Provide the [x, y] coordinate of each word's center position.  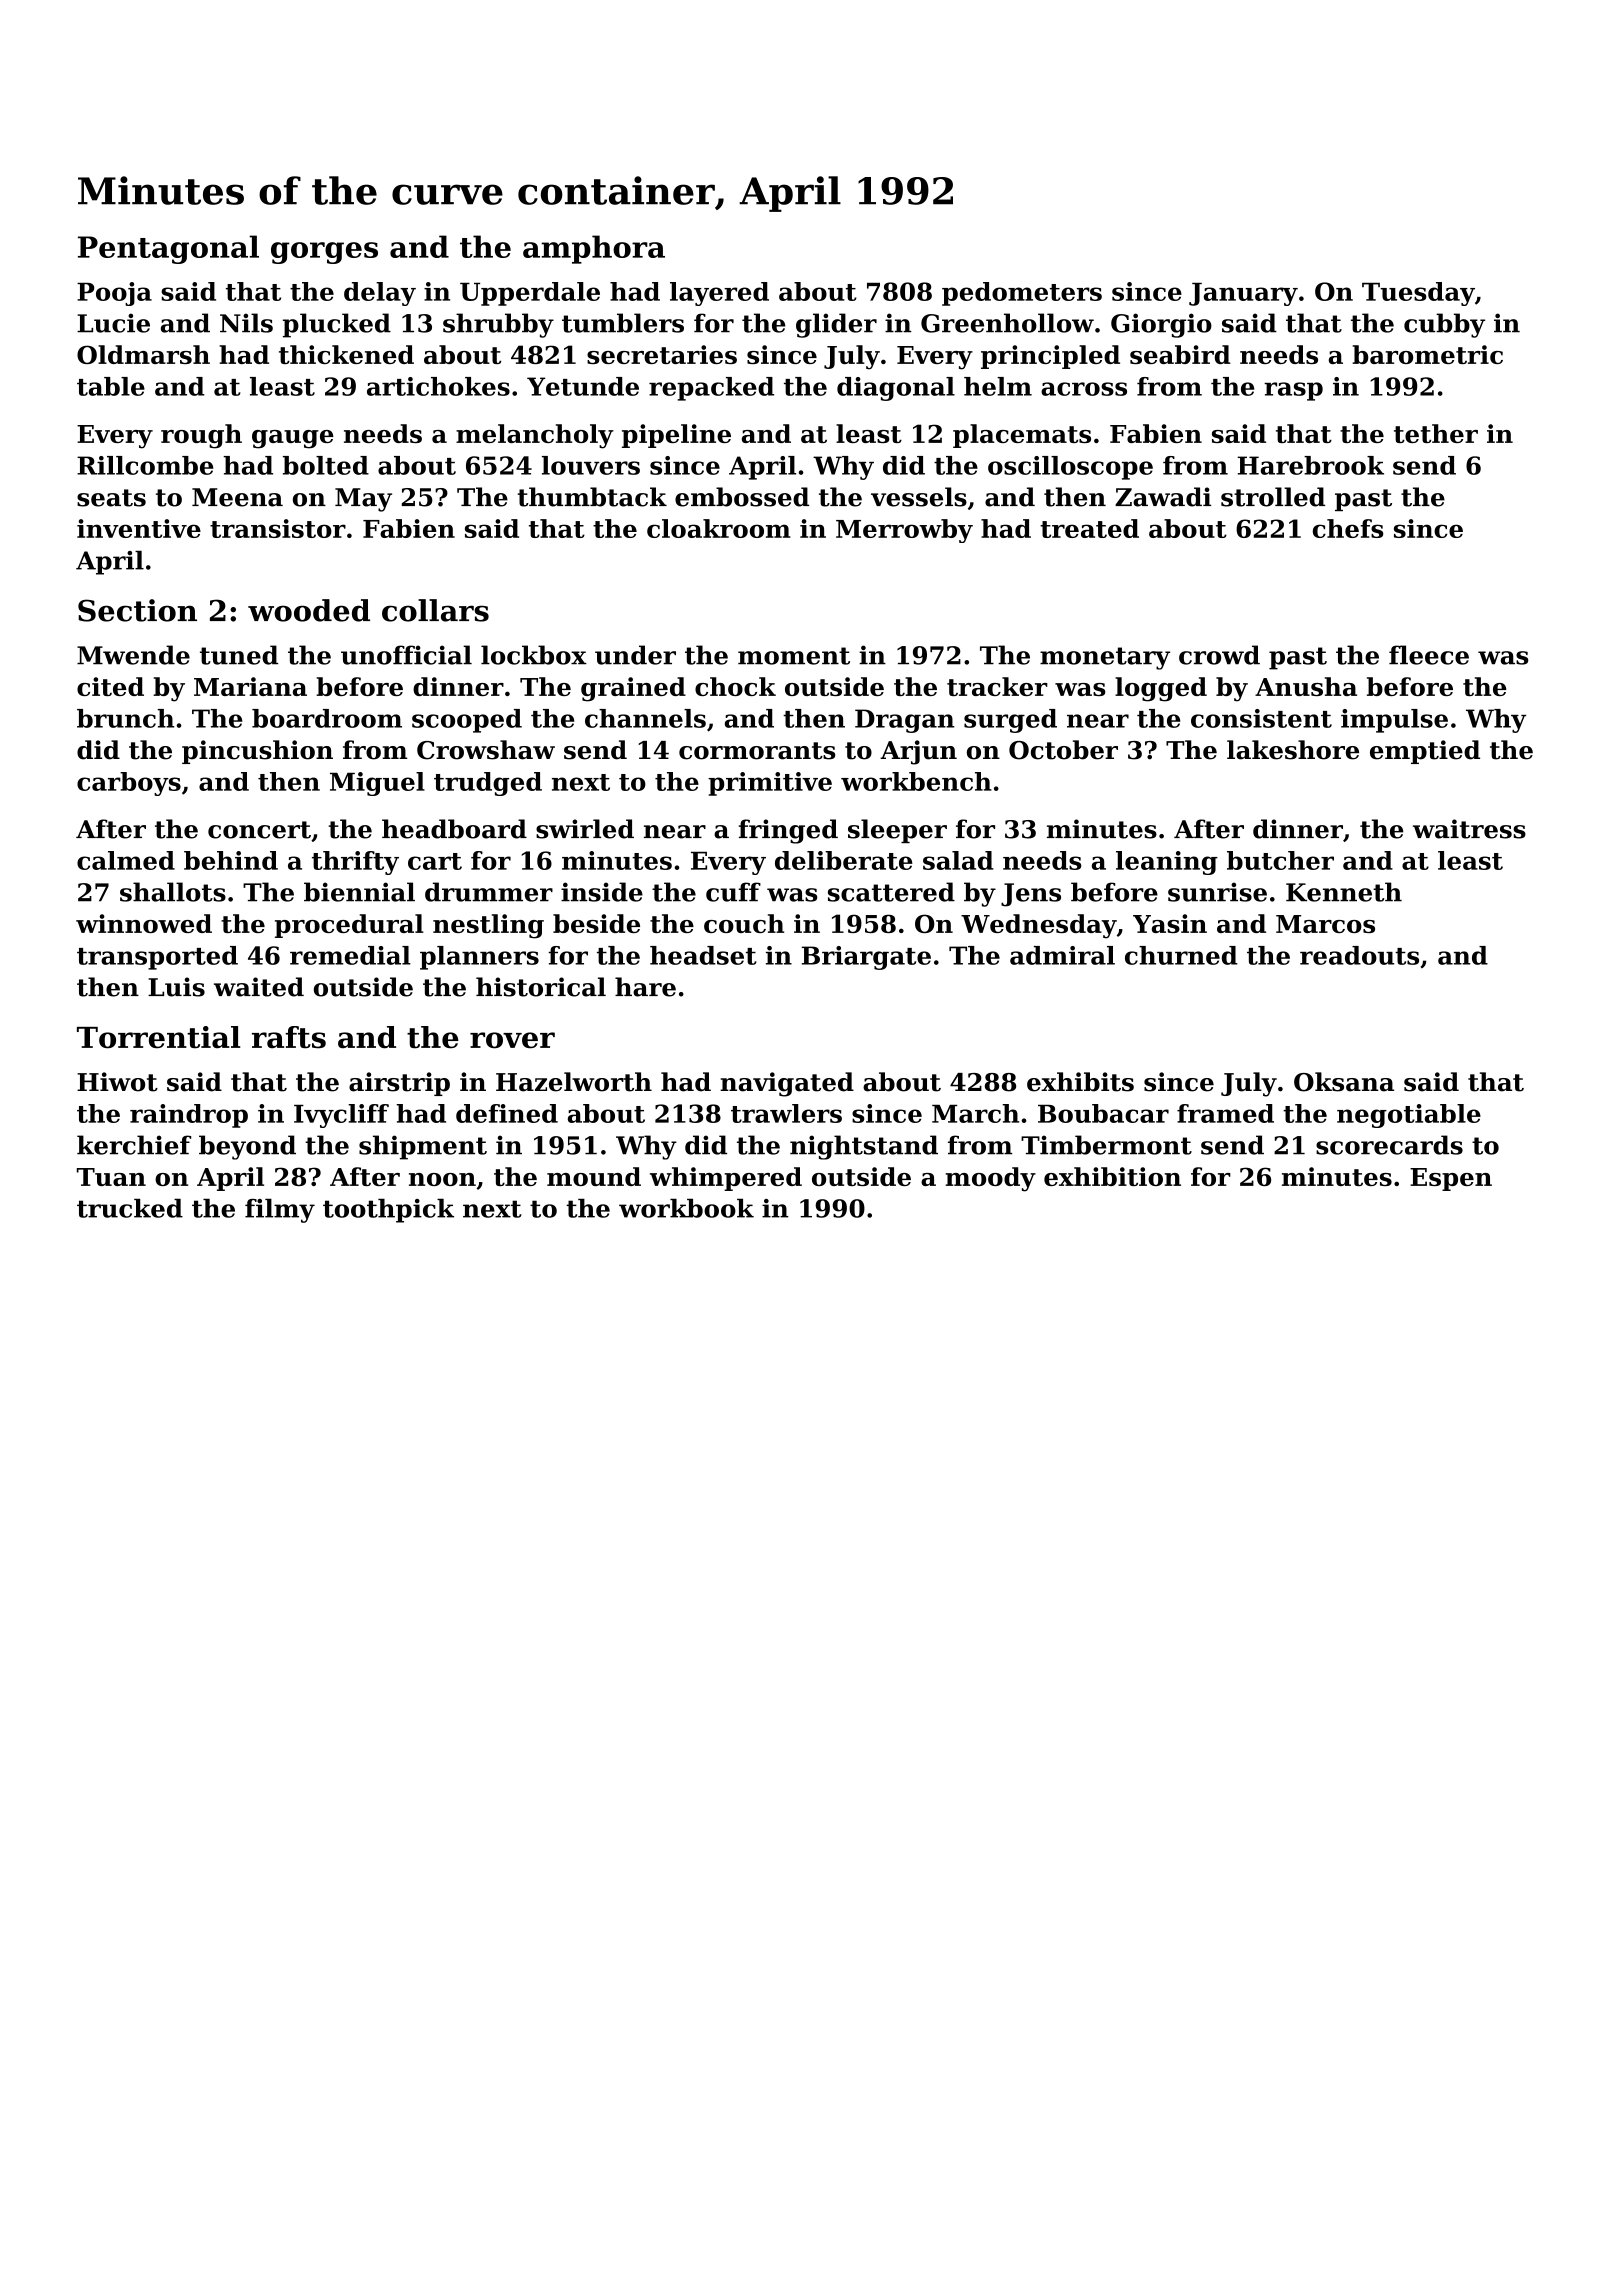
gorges [324, 253]
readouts [1359, 955]
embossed [742, 497]
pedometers [1022, 294]
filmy [280, 1211]
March [975, 1113]
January [1243, 294]
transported [157, 958]
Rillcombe [145, 465]
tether [1436, 433]
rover [512, 1040]
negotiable [1409, 1116]
